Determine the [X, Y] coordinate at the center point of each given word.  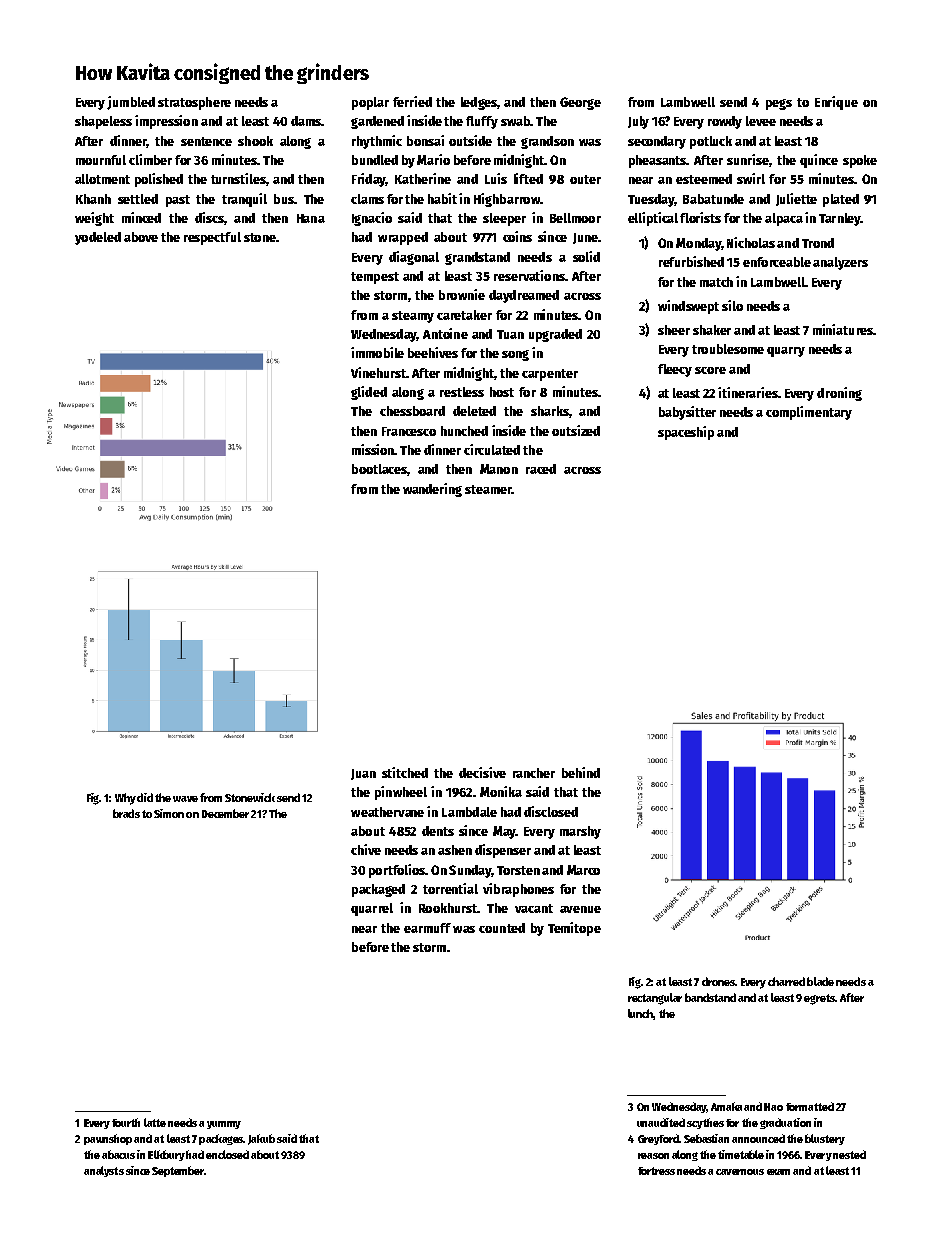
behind [581, 772]
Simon [169, 813]
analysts [104, 1171]
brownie [462, 294]
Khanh [93, 199]
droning [839, 394]
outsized [576, 430]
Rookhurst [448, 908]
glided [369, 393]
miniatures [843, 329]
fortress [656, 1171]
